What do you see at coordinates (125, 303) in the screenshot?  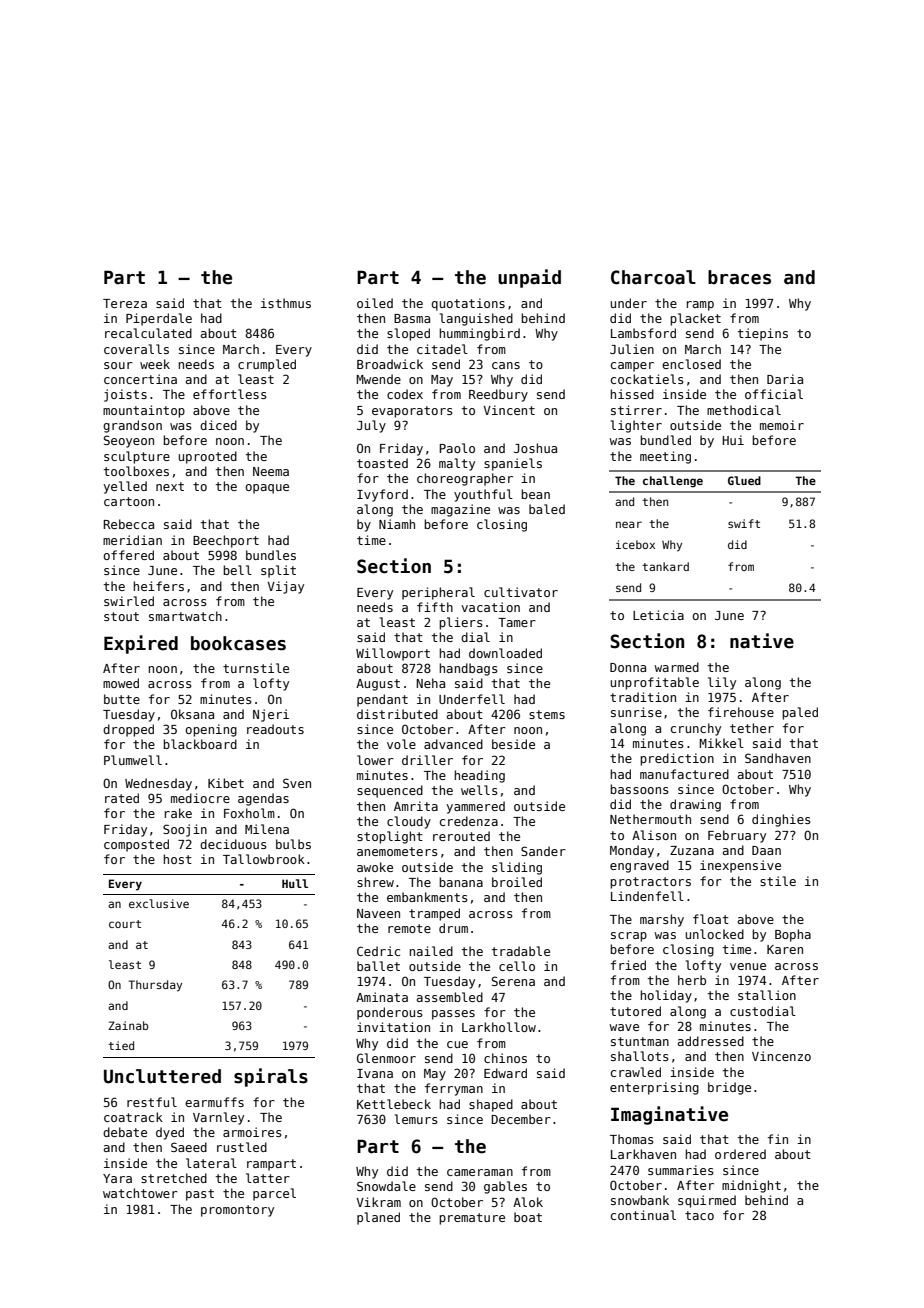 I see `Tereza` at bounding box center [125, 303].
